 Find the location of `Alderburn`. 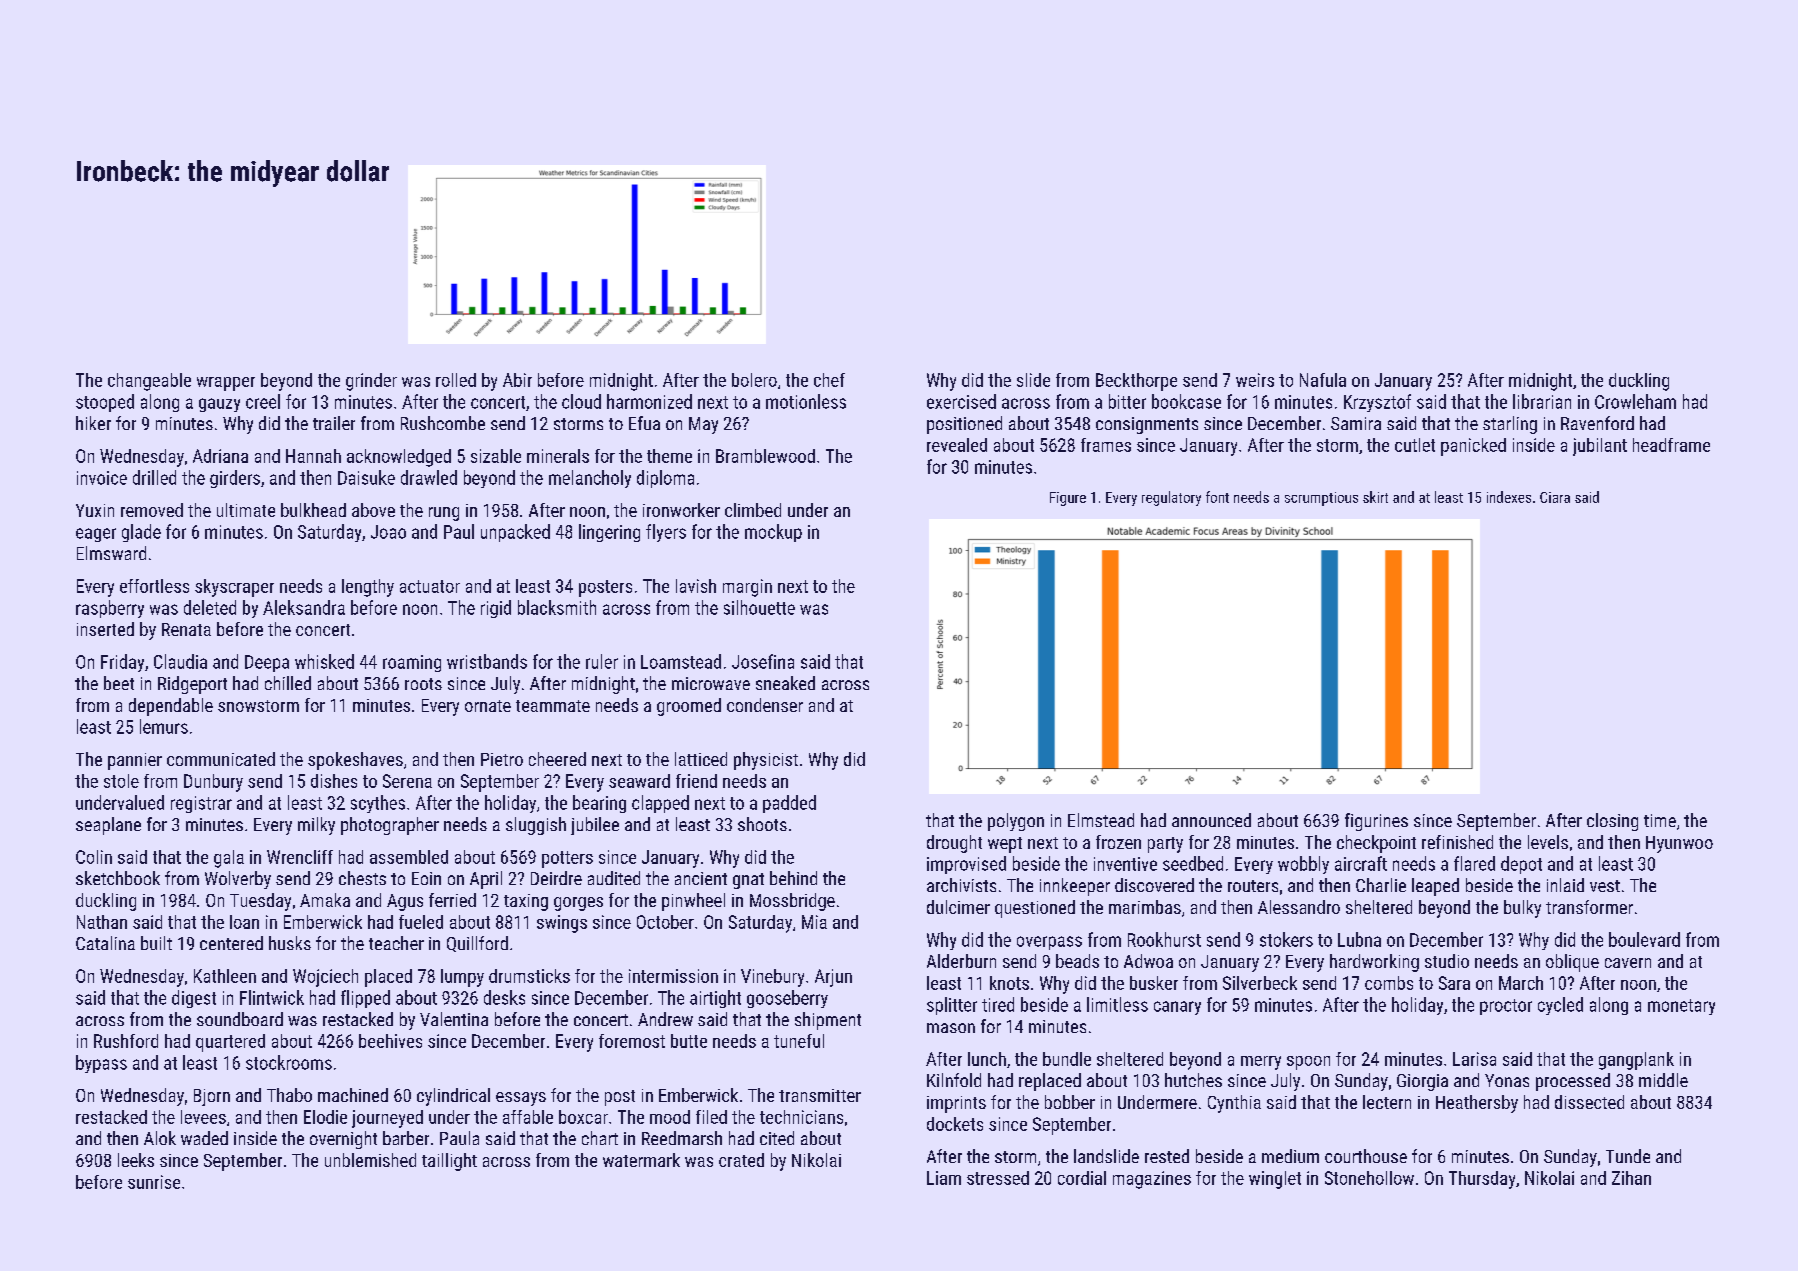

Alderburn is located at coordinates (961, 961).
